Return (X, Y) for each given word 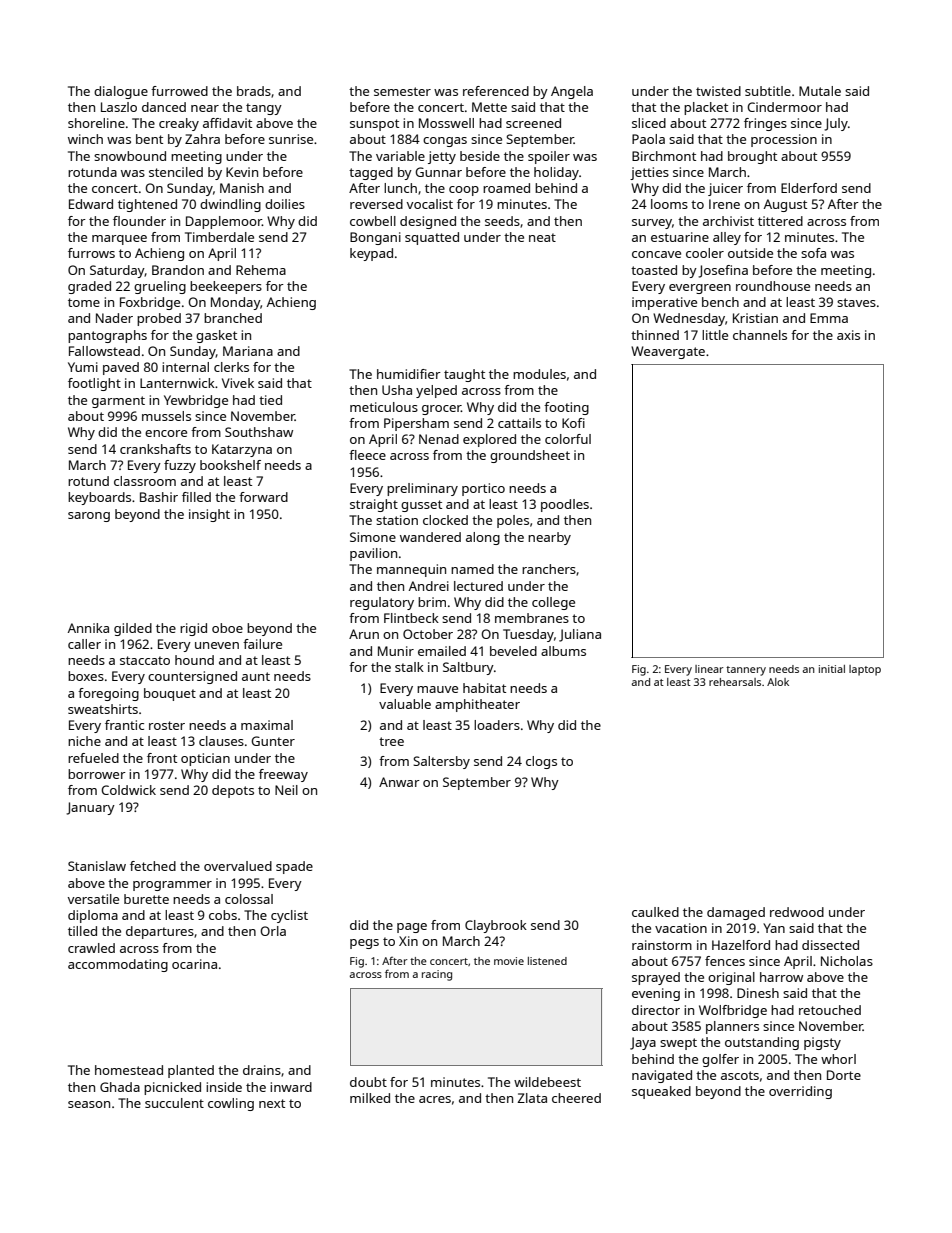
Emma (829, 318)
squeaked (661, 1092)
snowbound (130, 156)
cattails (519, 423)
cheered (576, 1098)
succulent (174, 1103)
